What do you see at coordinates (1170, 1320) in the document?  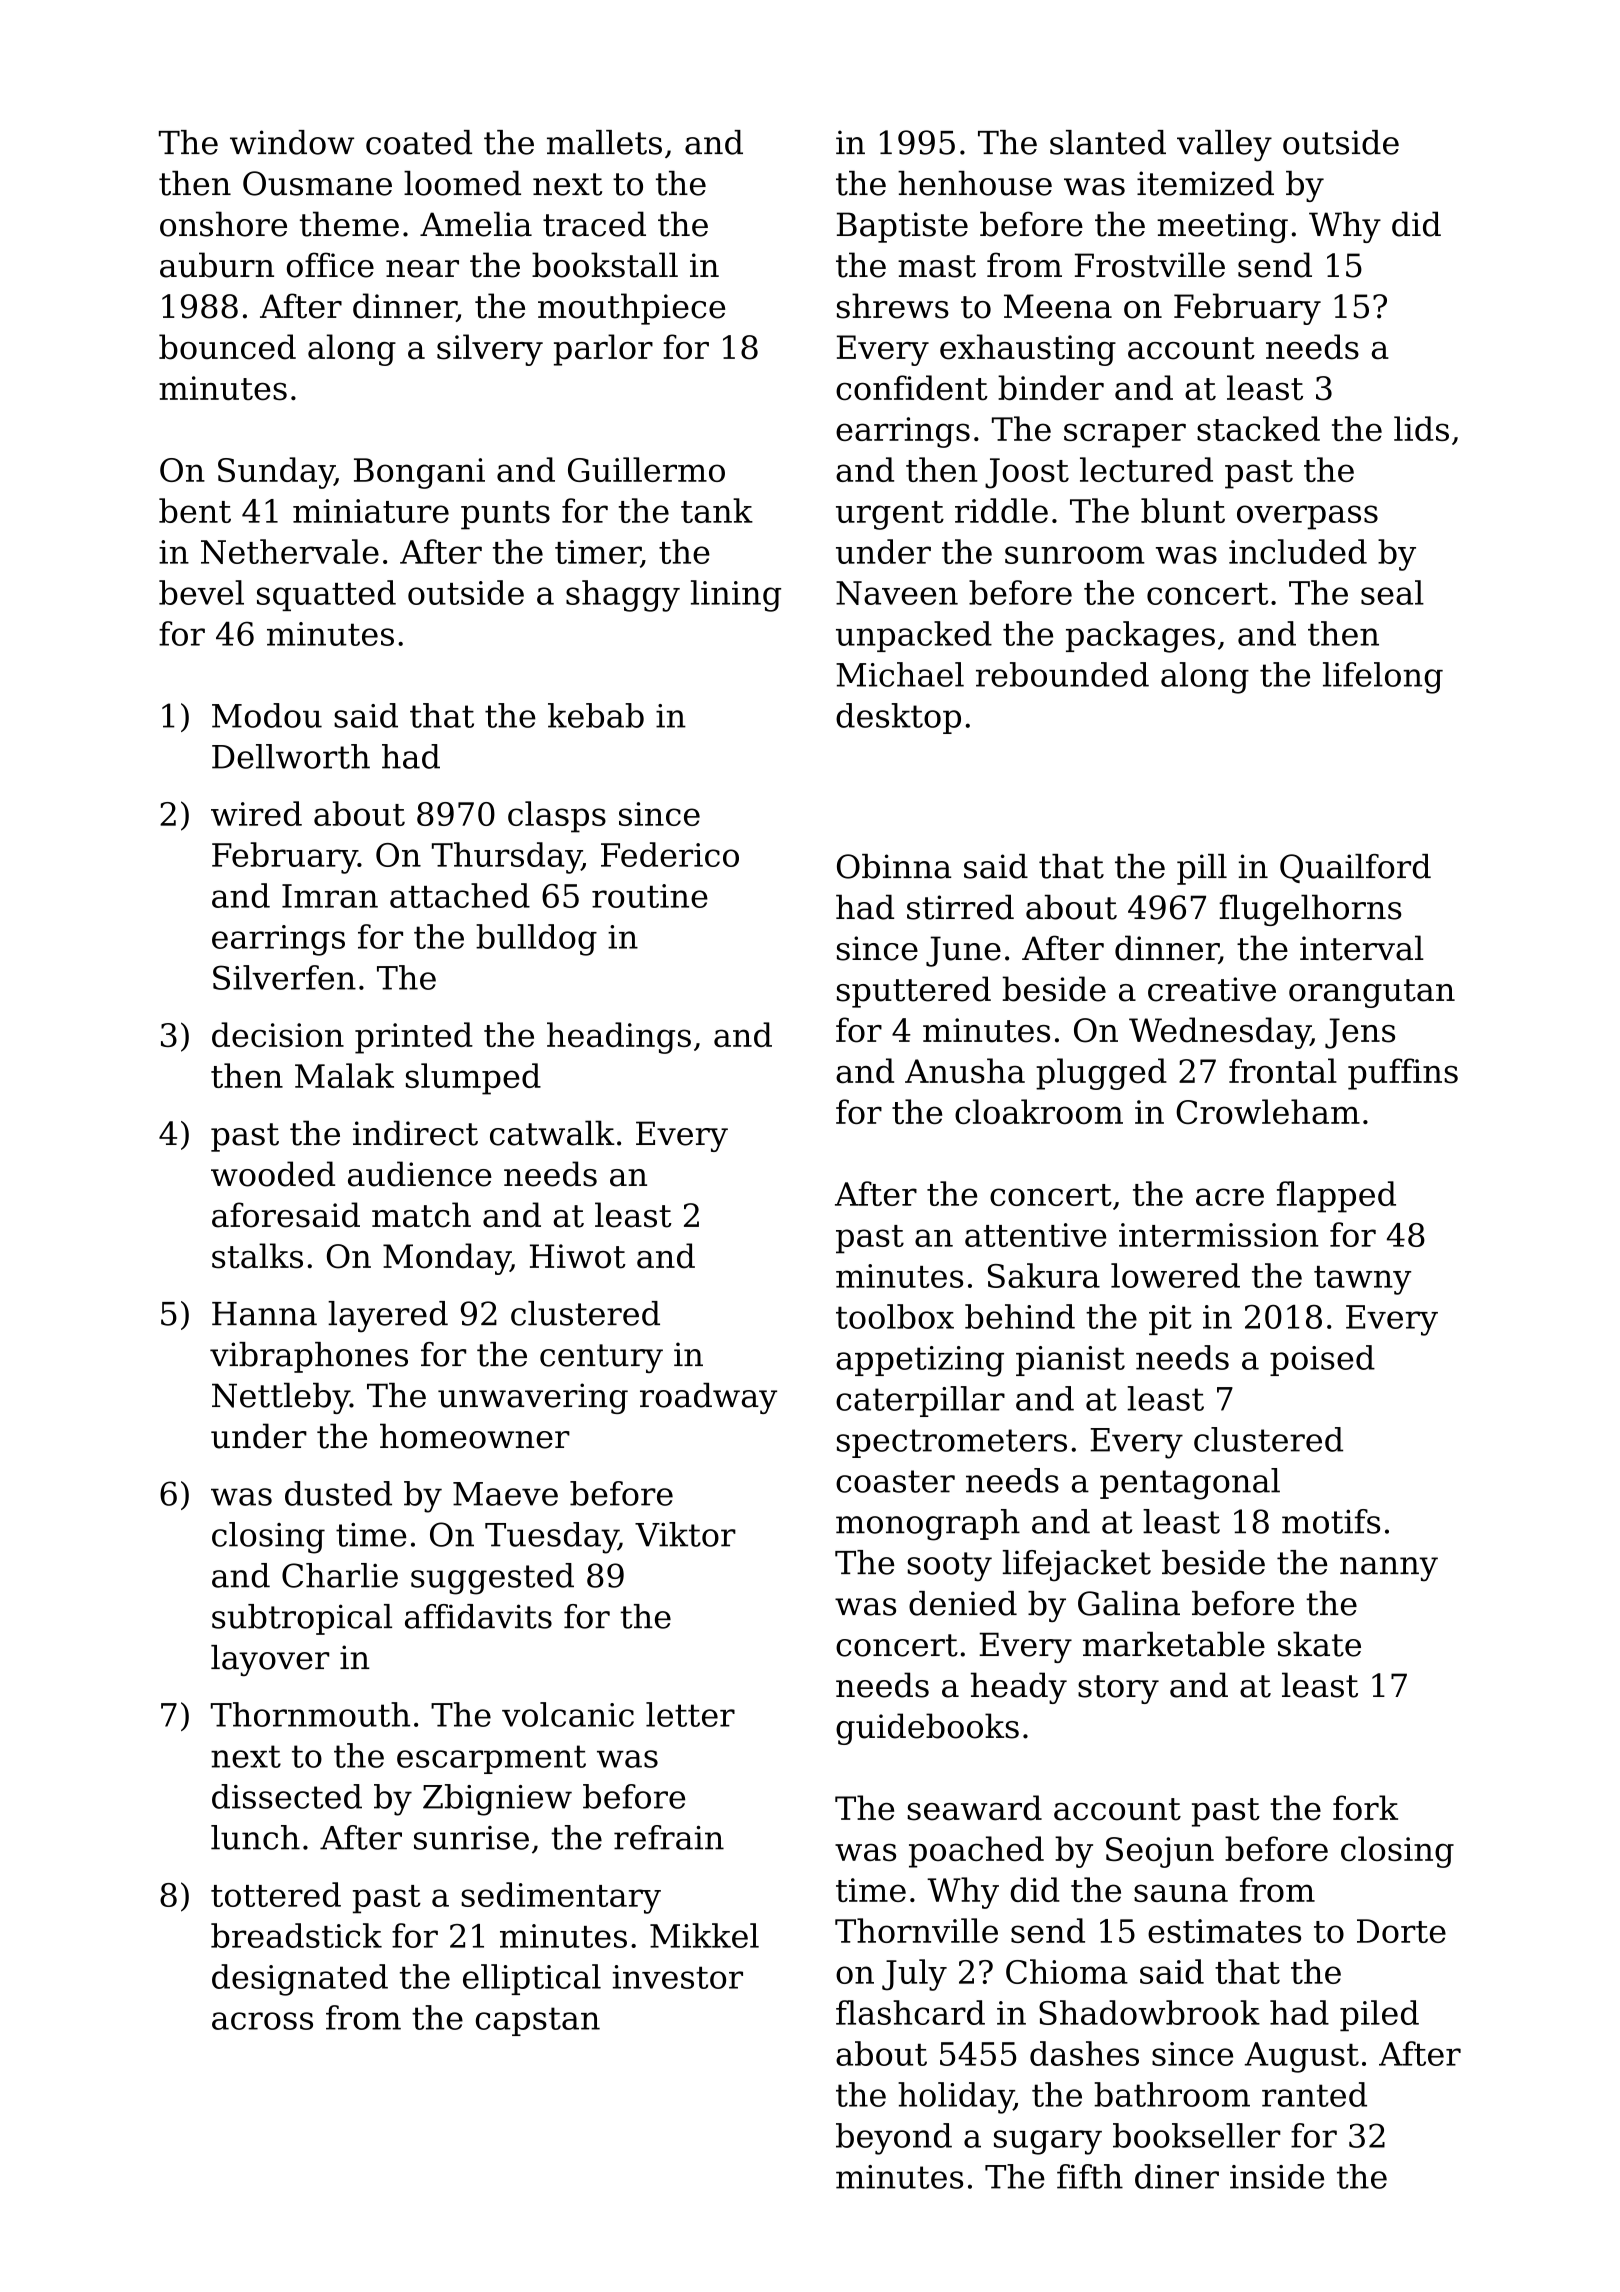 I see `pit` at bounding box center [1170, 1320].
